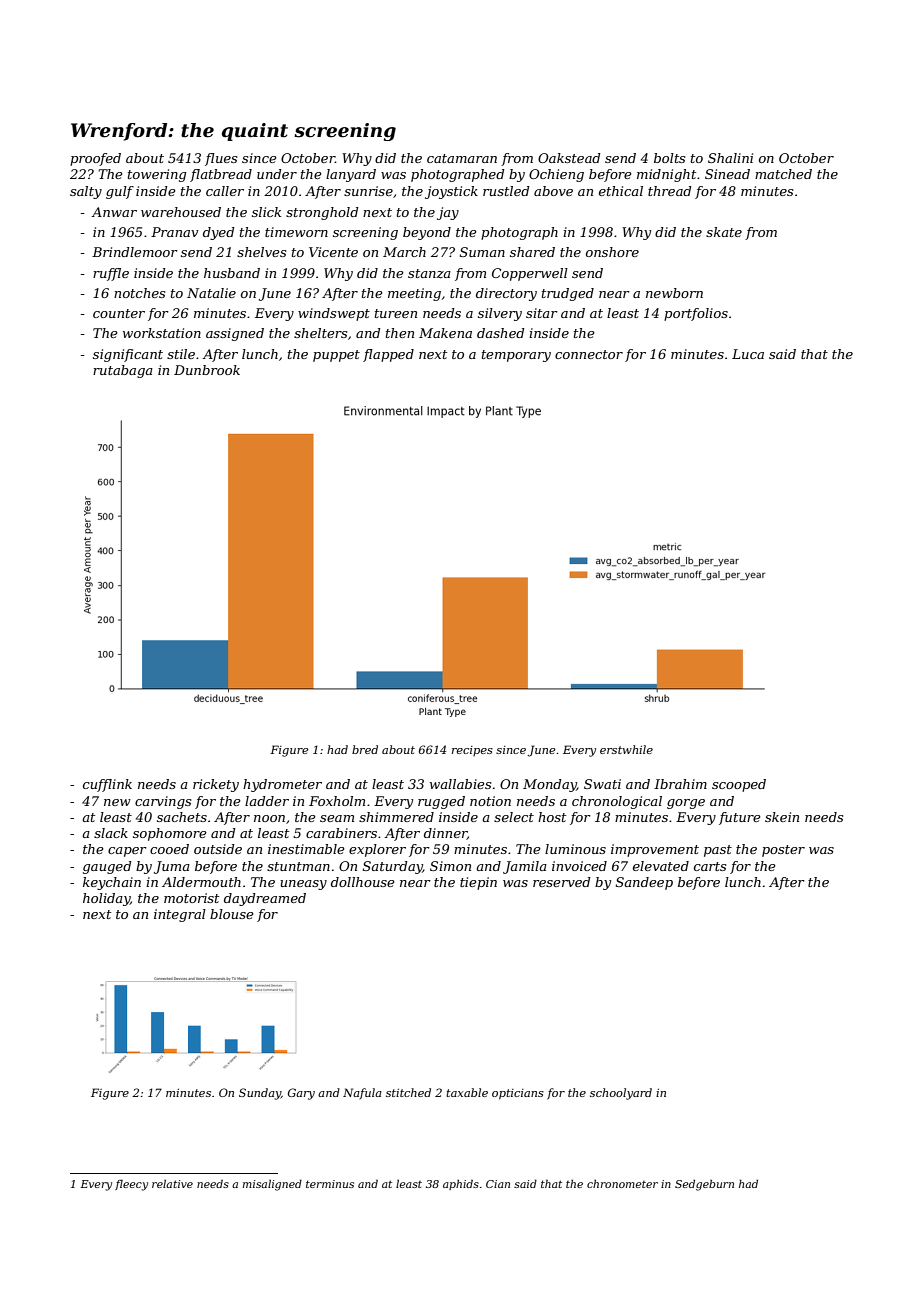  Describe the element at coordinates (467, 1092) in the screenshot. I see `taxable` at that location.
